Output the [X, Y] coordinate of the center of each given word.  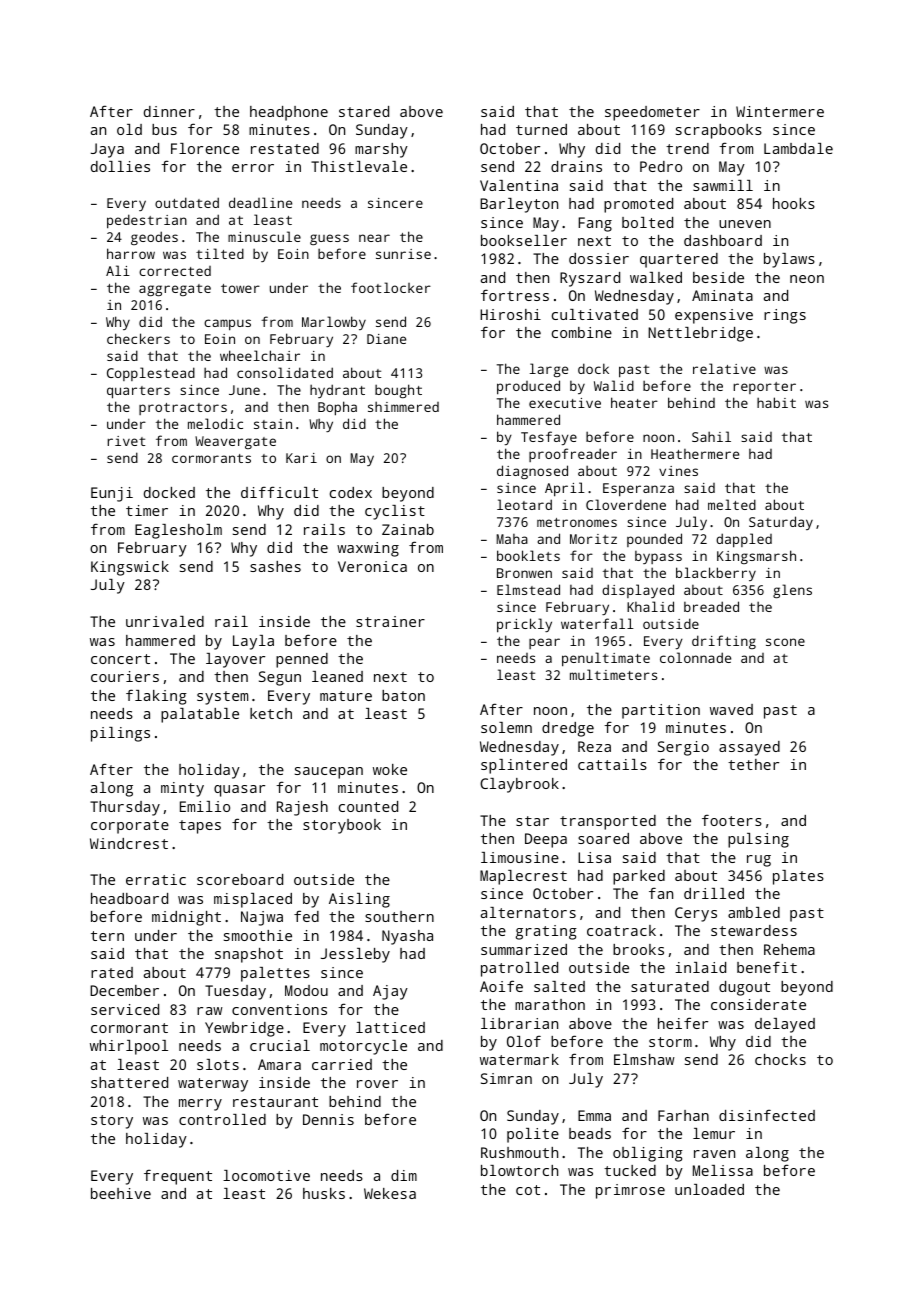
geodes [154, 238]
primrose [630, 1191]
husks [324, 1193]
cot [528, 1190]
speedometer [652, 113]
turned [541, 129]
